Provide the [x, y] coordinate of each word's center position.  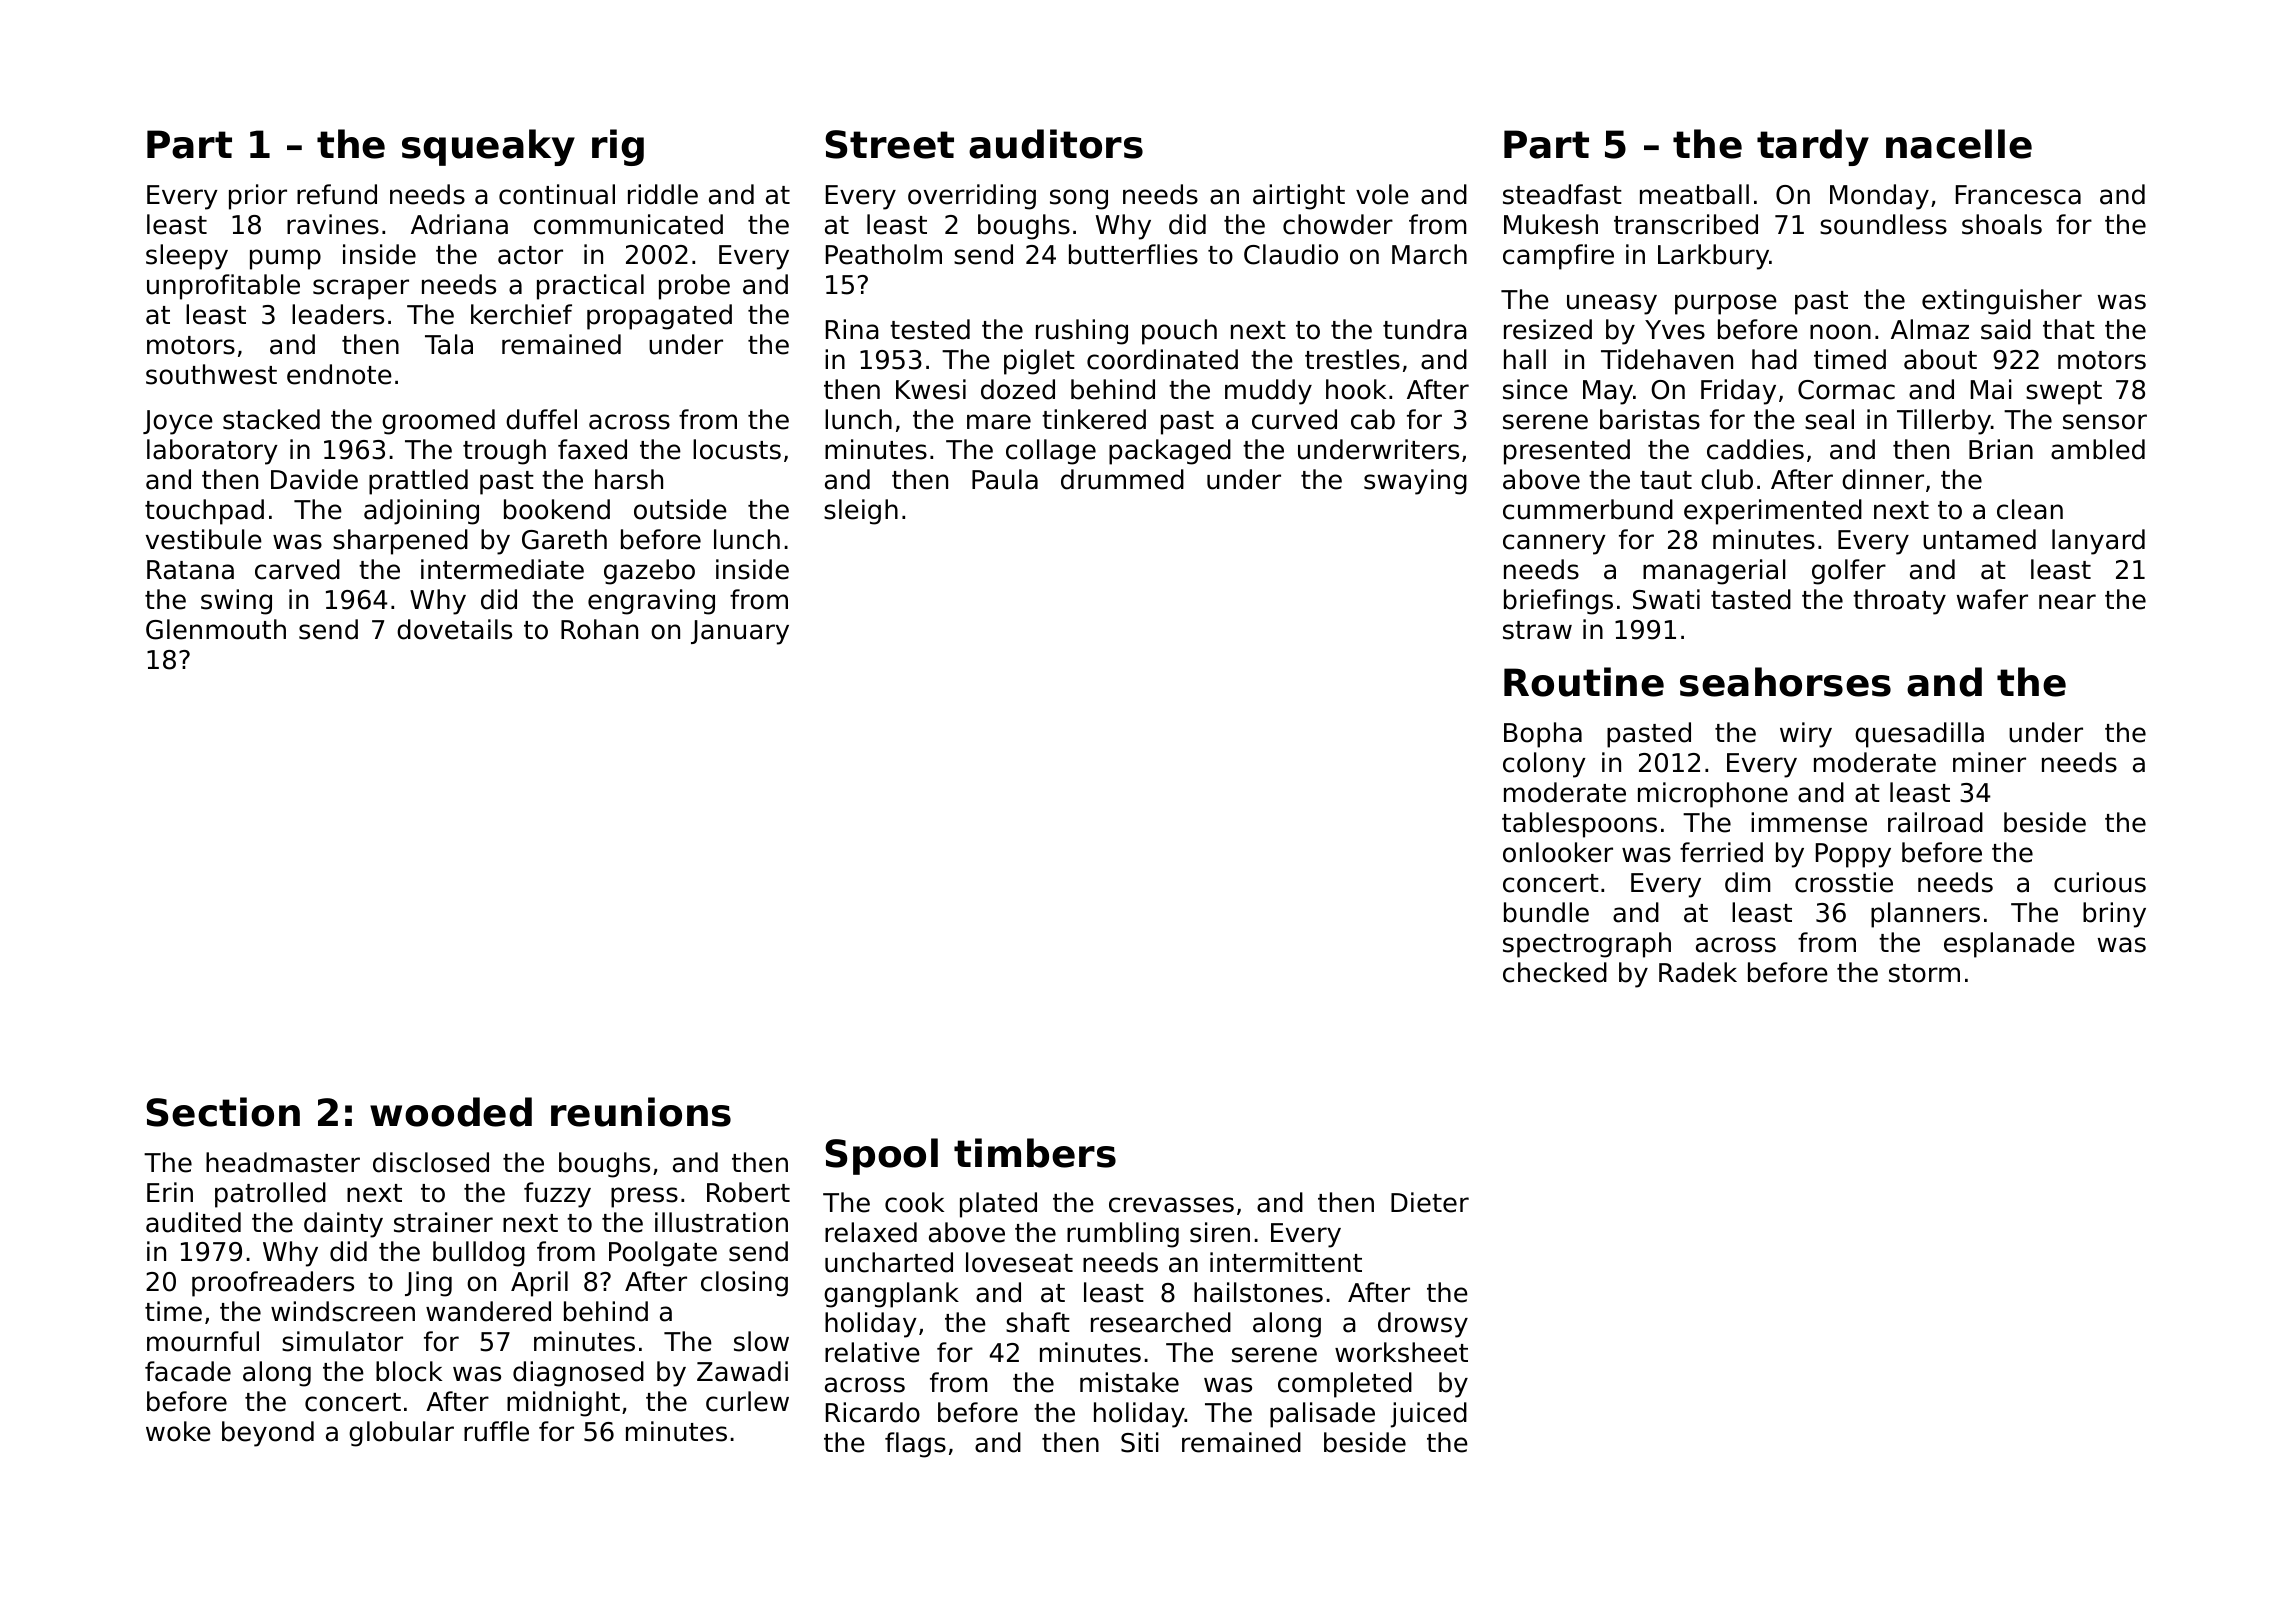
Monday [1879, 197]
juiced [1429, 1415]
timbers [1035, 1153]
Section [223, 1112]
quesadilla [1919, 735]
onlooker [1558, 852]
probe [694, 287]
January [740, 632]
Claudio [1291, 254]
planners [1925, 915]
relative [872, 1352]
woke [178, 1431]
